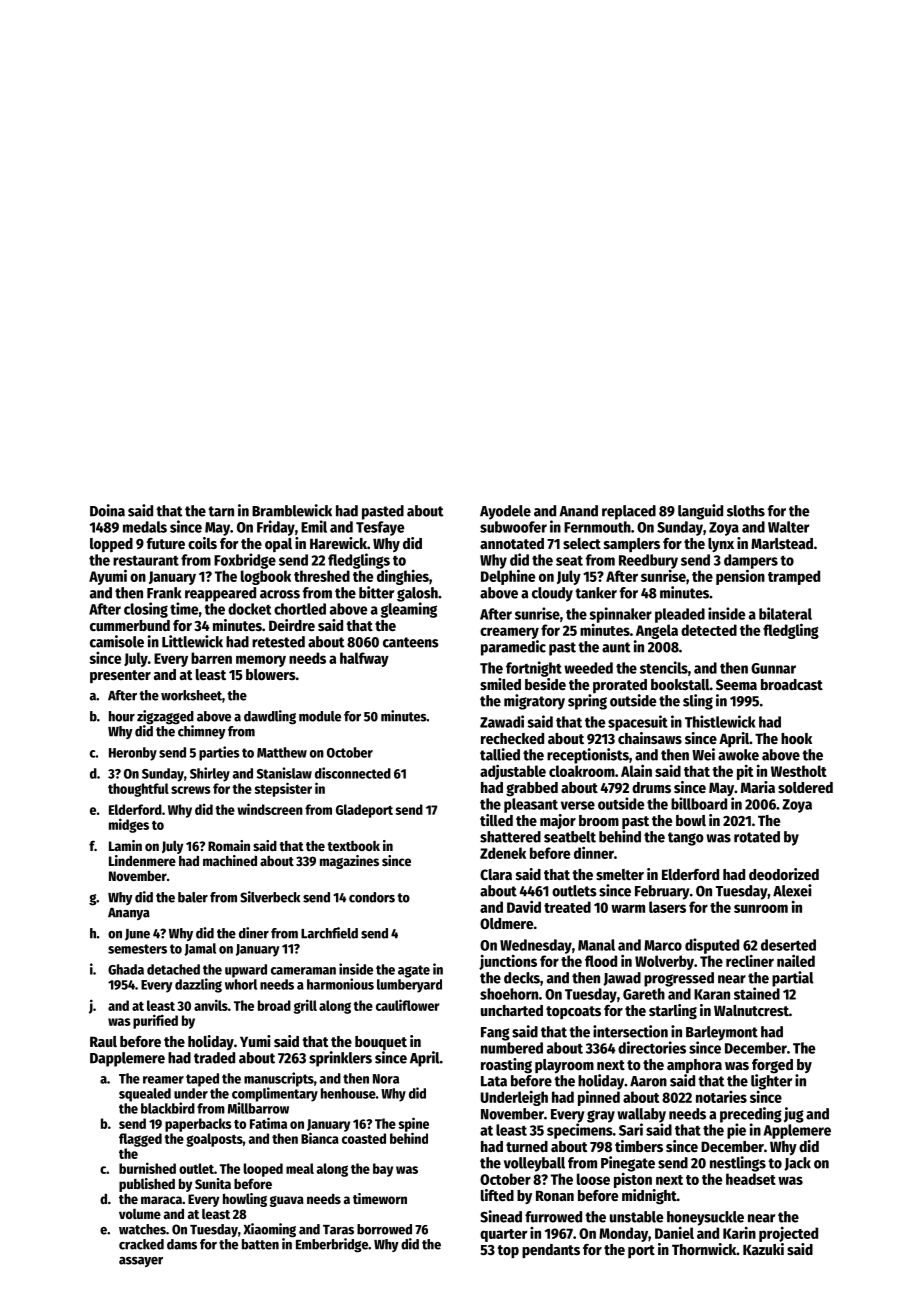  What do you see at coordinates (411, 642) in the image?
I see `canteens` at bounding box center [411, 642].
